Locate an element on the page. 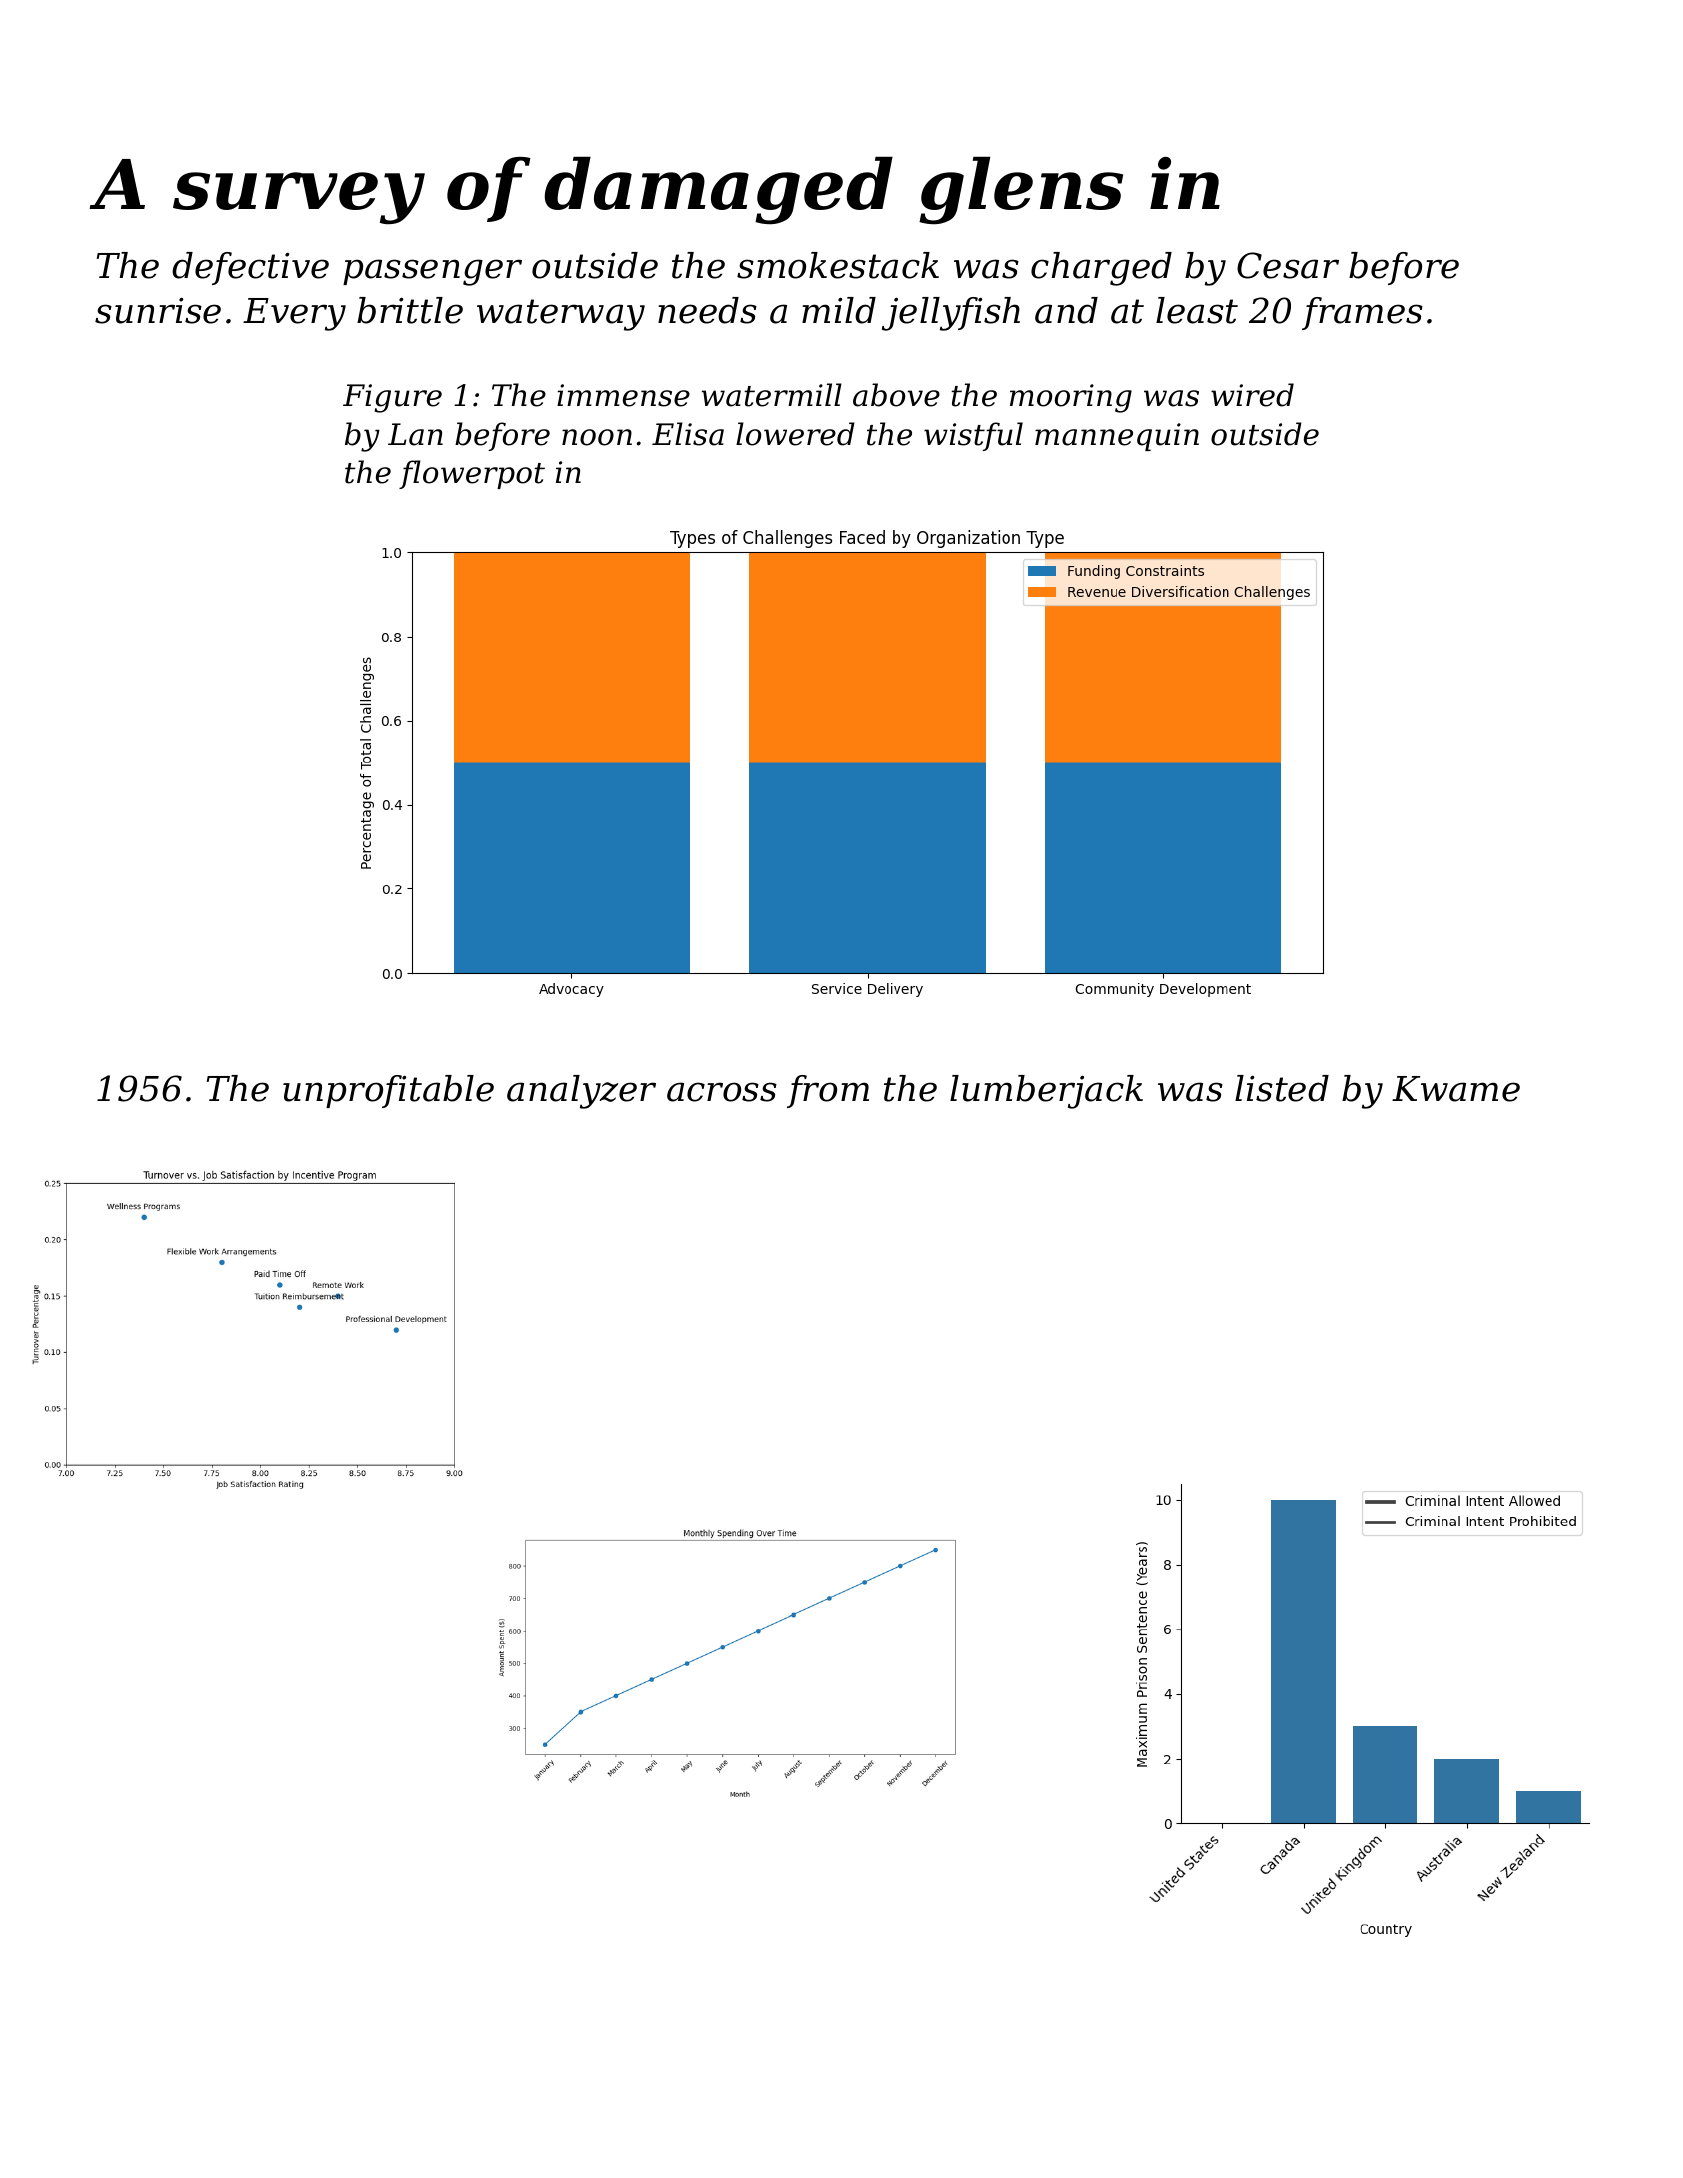  least is located at coordinates (1197, 310).
